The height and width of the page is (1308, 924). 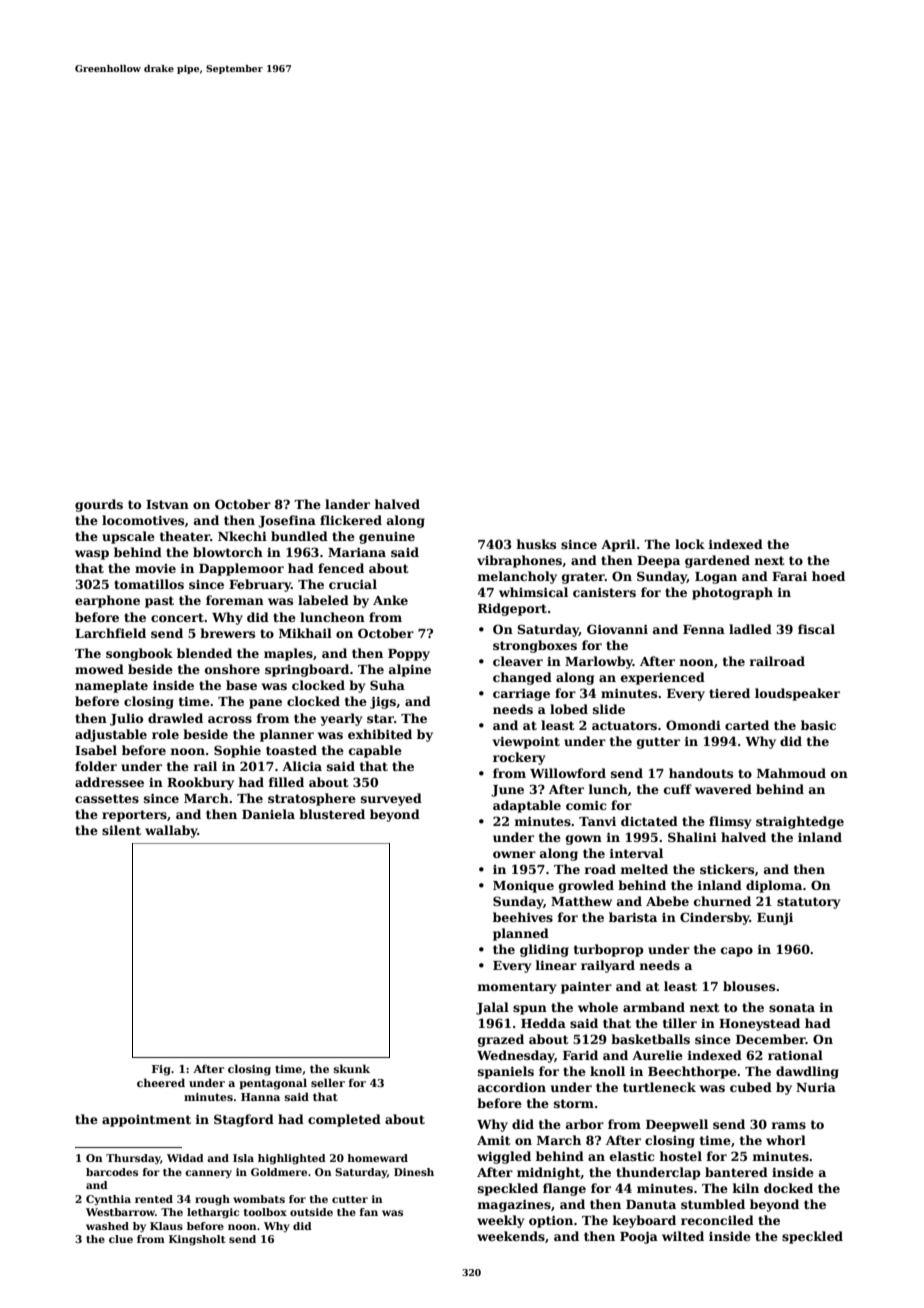 What do you see at coordinates (786, 1140) in the page?
I see `whorl` at bounding box center [786, 1140].
